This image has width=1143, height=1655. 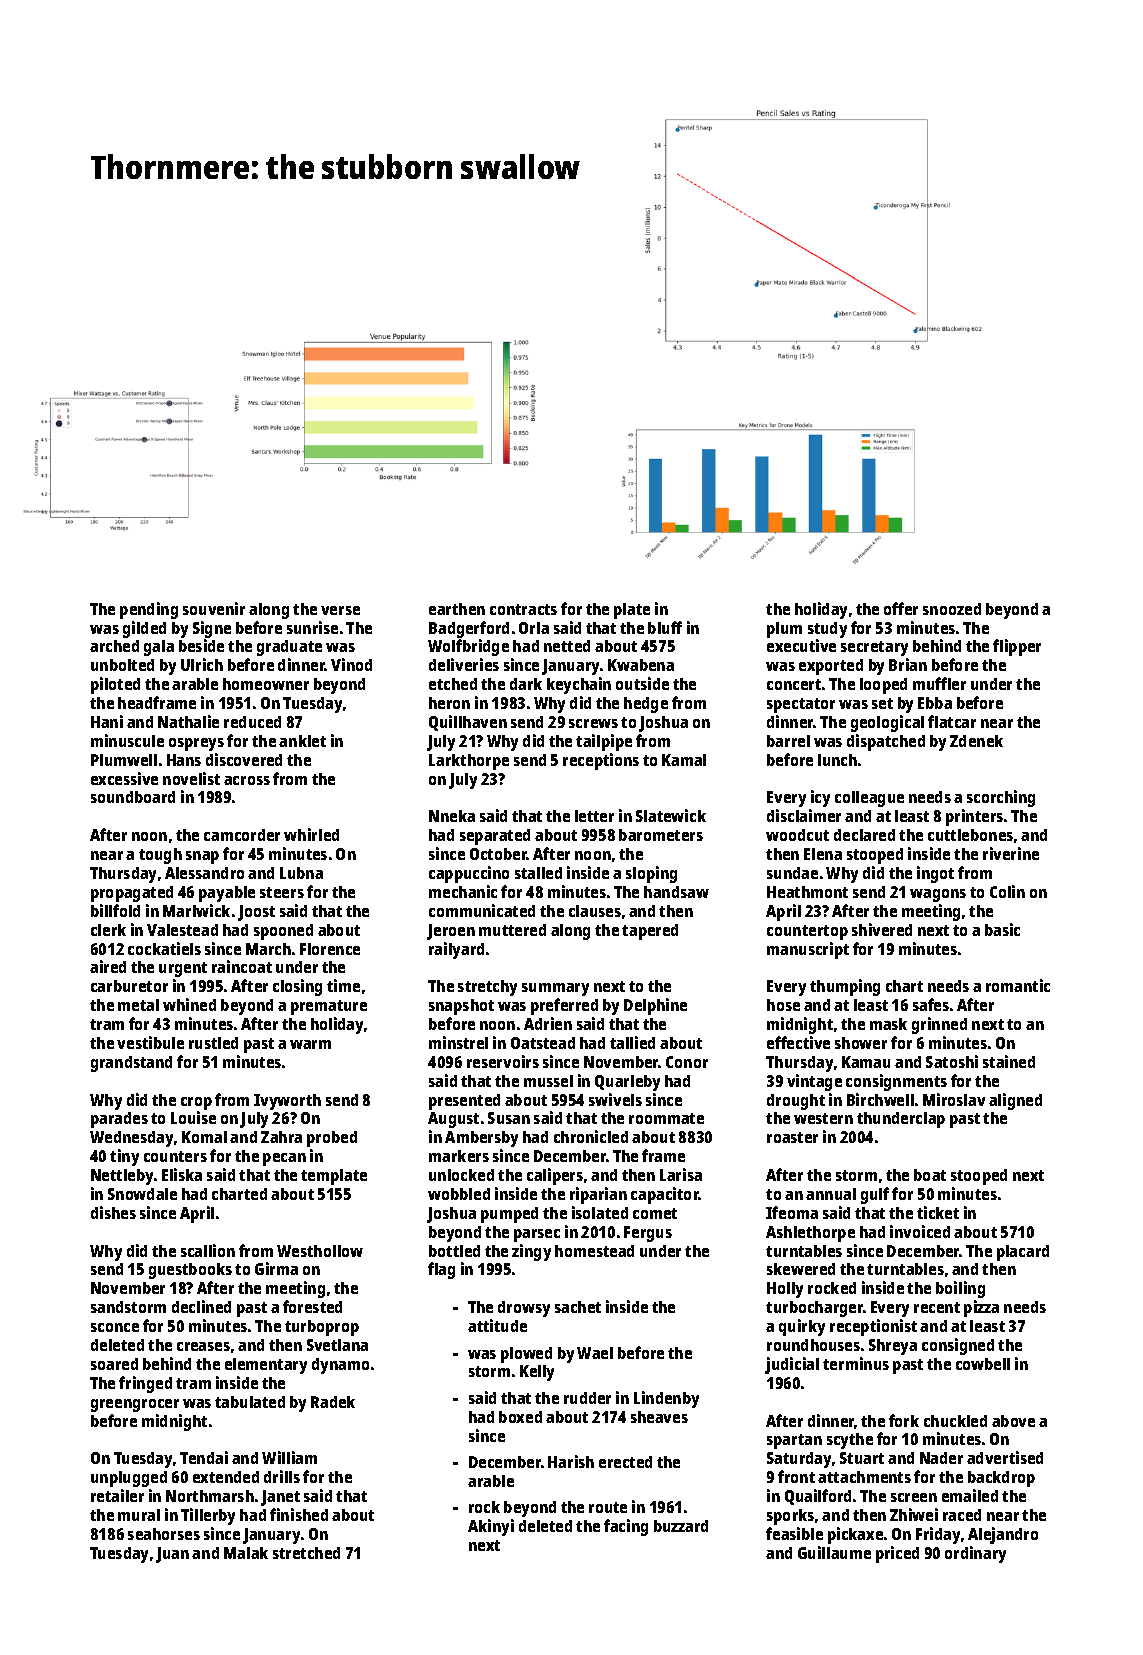 What do you see at coordinates (684, 760) in the image?
I see `Kamal` at bounding box center [684, 760].
